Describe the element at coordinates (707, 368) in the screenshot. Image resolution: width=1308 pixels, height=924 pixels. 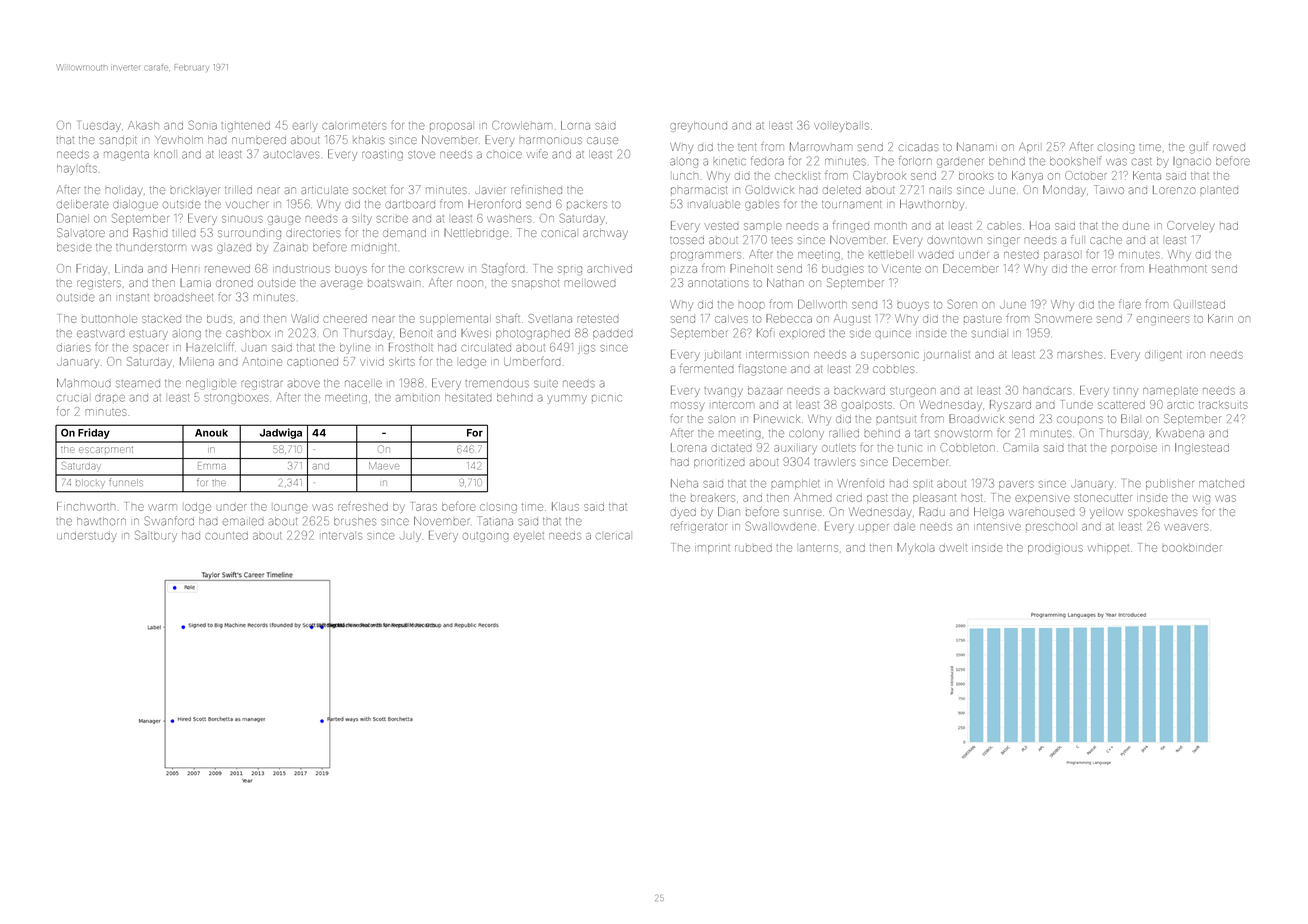
I see `fermented` at that location.
